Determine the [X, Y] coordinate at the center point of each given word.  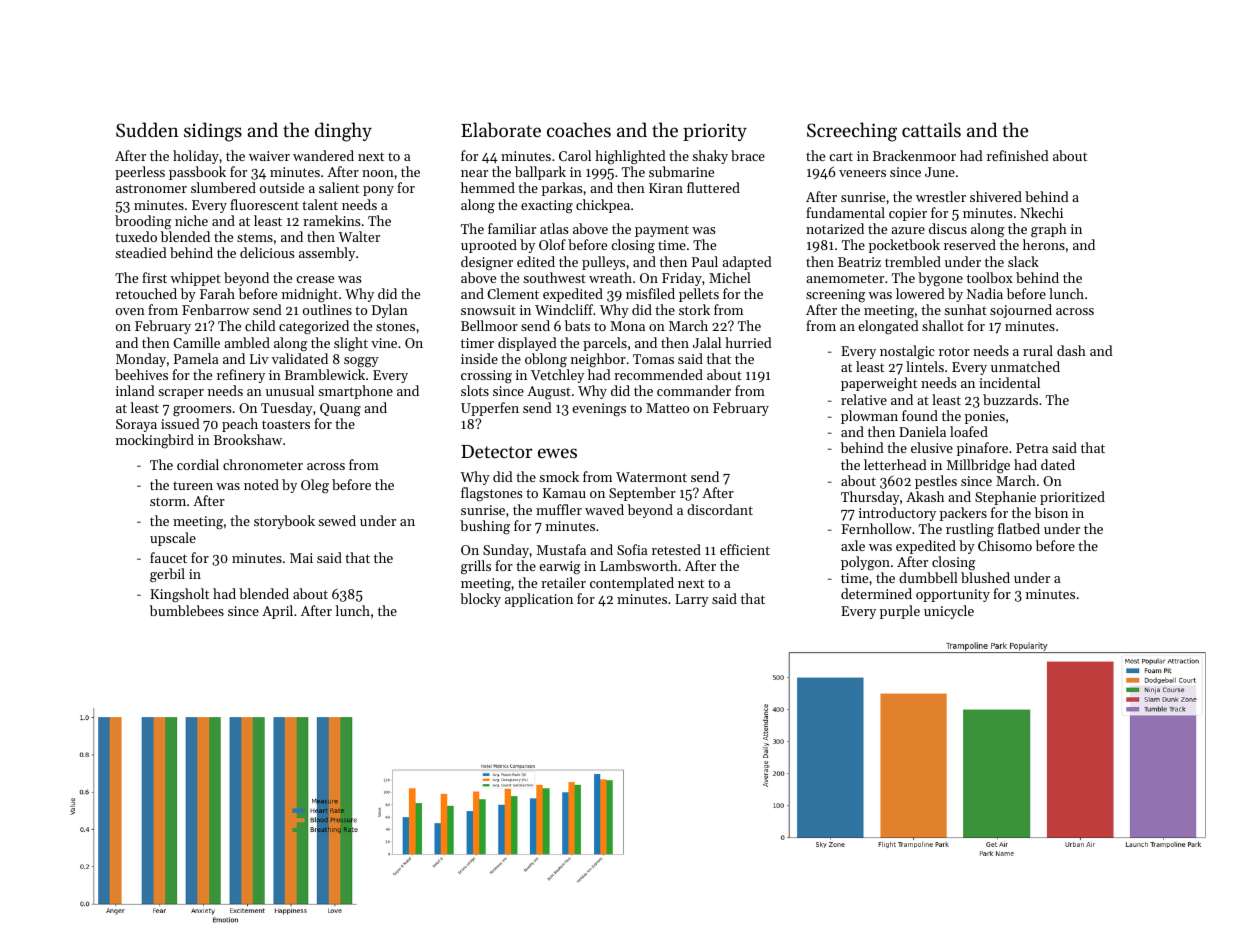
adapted [747, 263]
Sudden [147, 129]
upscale [173, 539]
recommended [658, 374]
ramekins [331, 220]
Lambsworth [639, 565]
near [474, 173]
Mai [301, 558]
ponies [985, 417]
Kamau [564, 493]
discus [948, 228]
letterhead [895, 464]
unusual [290, 390]
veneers [862, 173]
